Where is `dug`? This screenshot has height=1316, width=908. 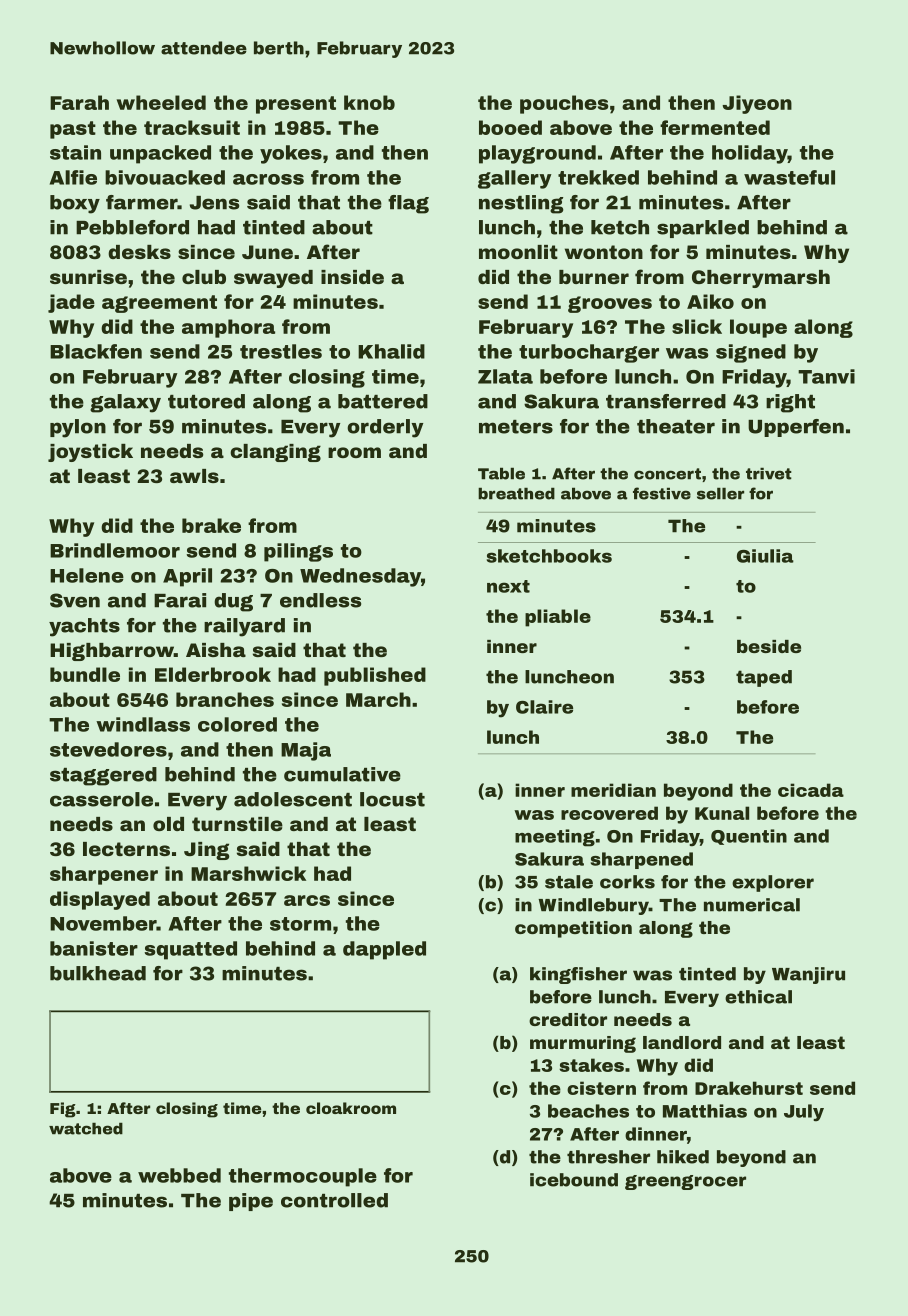 dug is located at coordinates (233, 602).
